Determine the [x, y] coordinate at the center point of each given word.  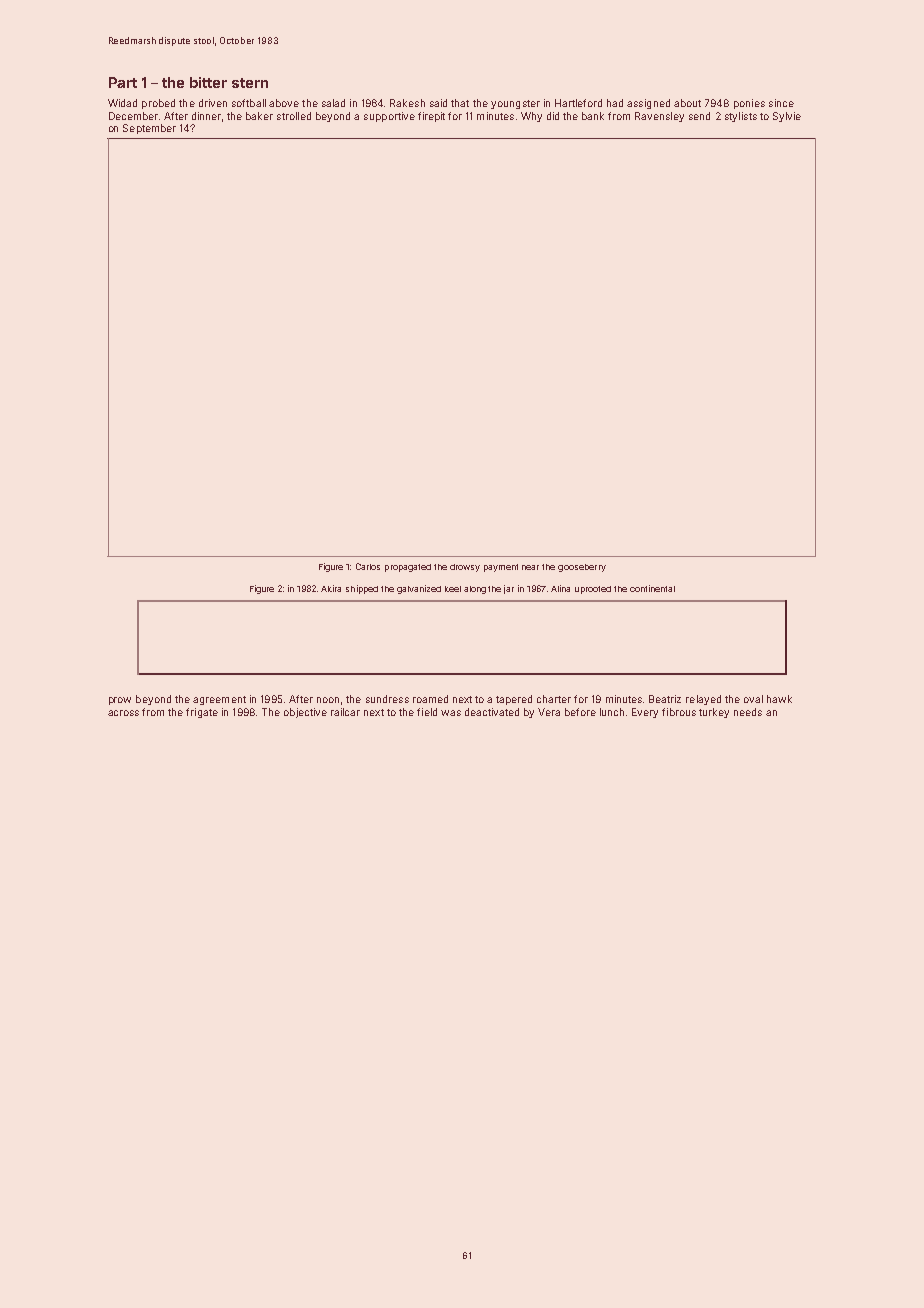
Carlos [368, 566]
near [530, 567]
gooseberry [582, 568]
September [149, 129]
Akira [331, 588]
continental [652, 588]
